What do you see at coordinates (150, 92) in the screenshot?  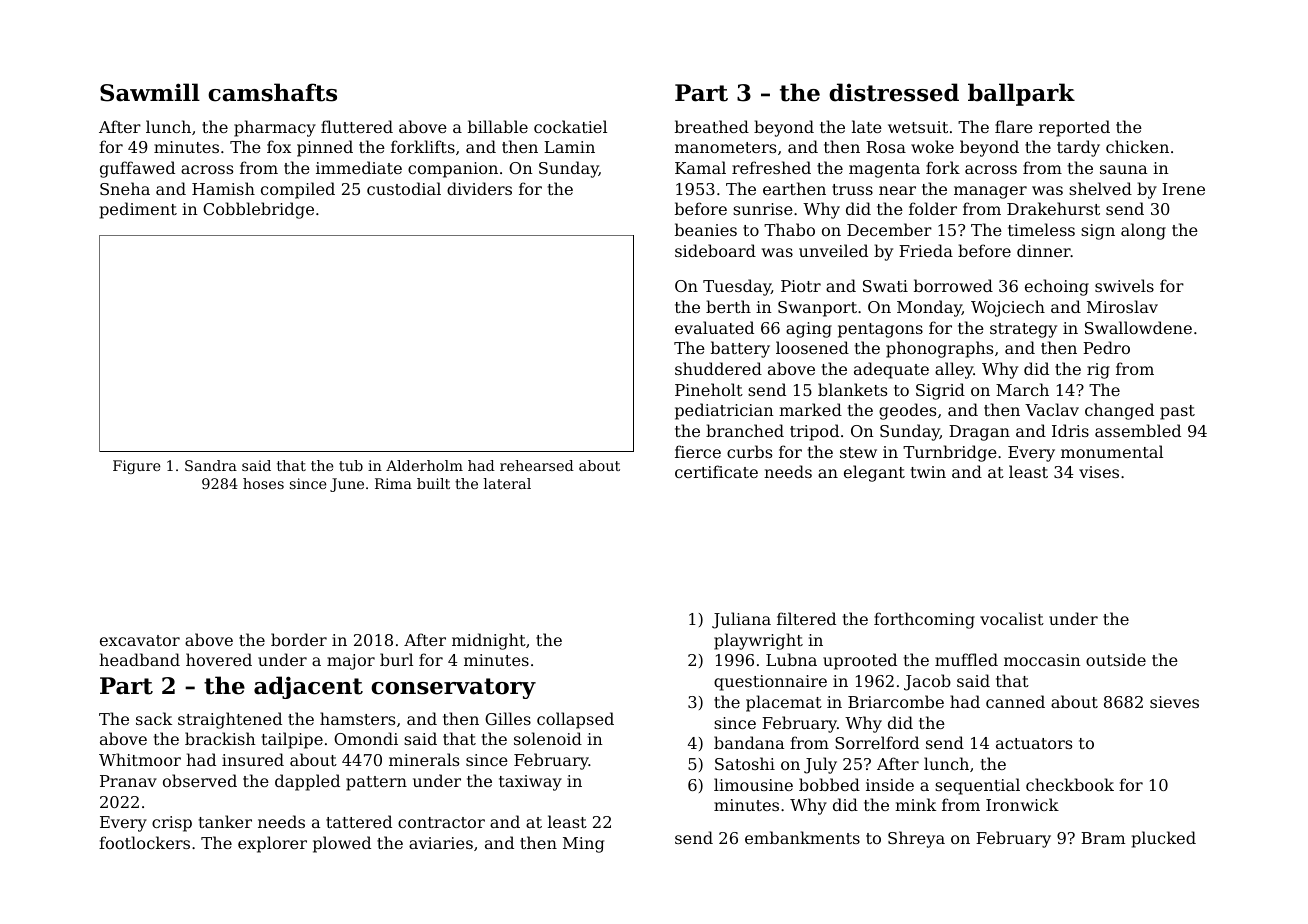 I see `Sawmill` at bounding box center [150, 92].
